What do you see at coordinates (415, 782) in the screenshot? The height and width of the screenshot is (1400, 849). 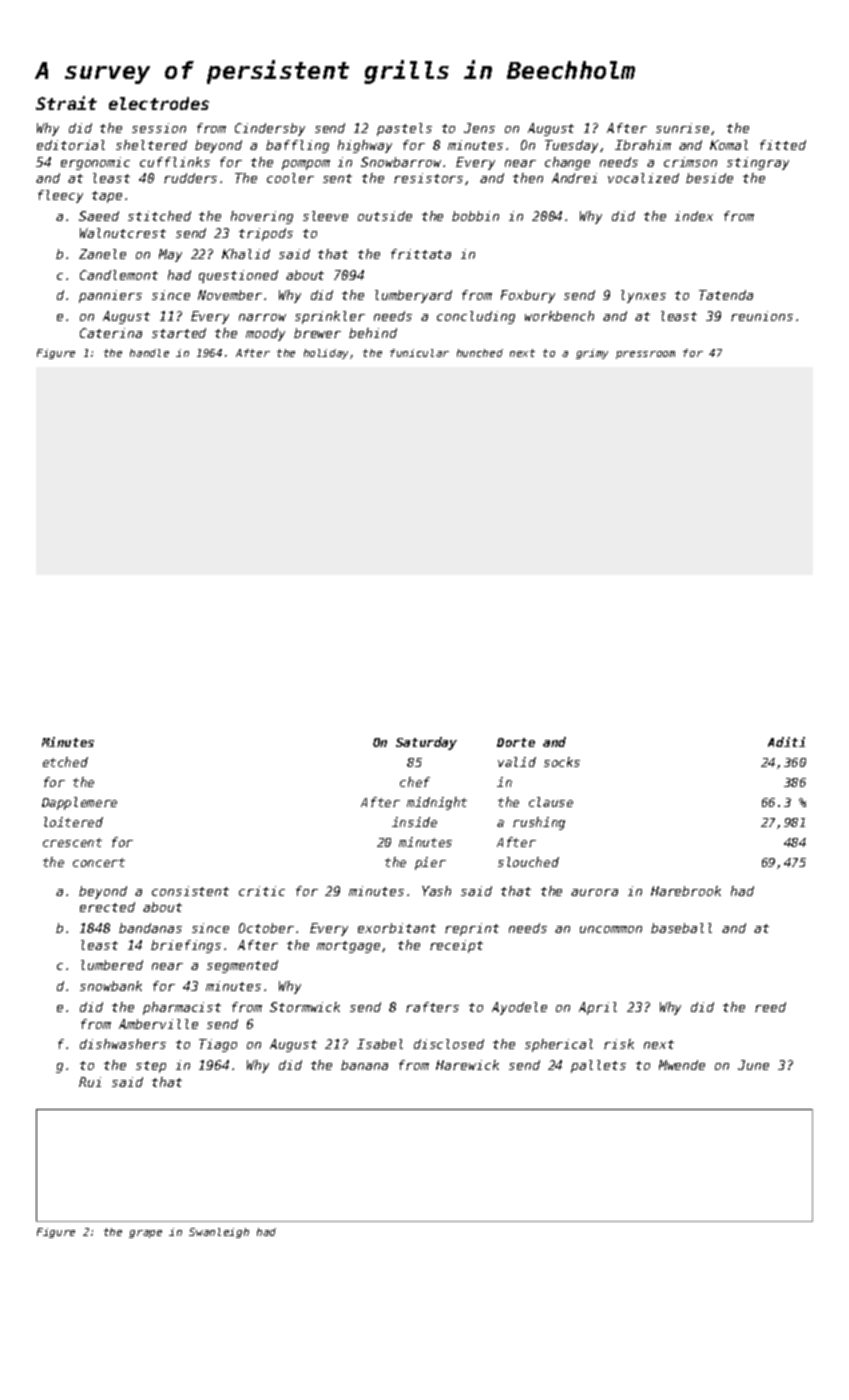 I see `chef` at bounding box center [415, 782].
